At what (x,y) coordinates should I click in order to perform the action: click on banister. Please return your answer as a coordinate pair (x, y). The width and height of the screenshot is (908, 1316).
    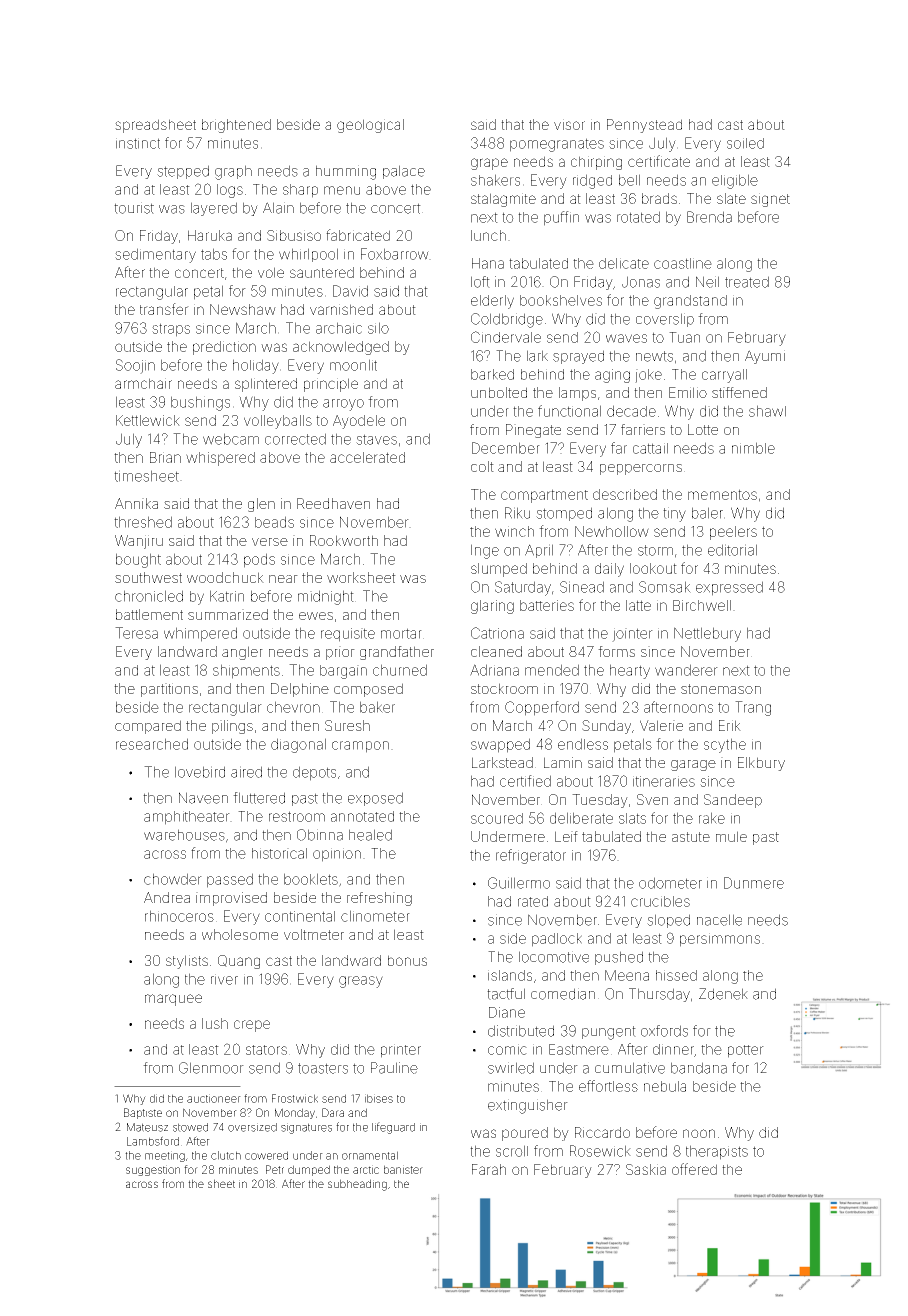
    Looking at the image, I should click on (403, 1169).
